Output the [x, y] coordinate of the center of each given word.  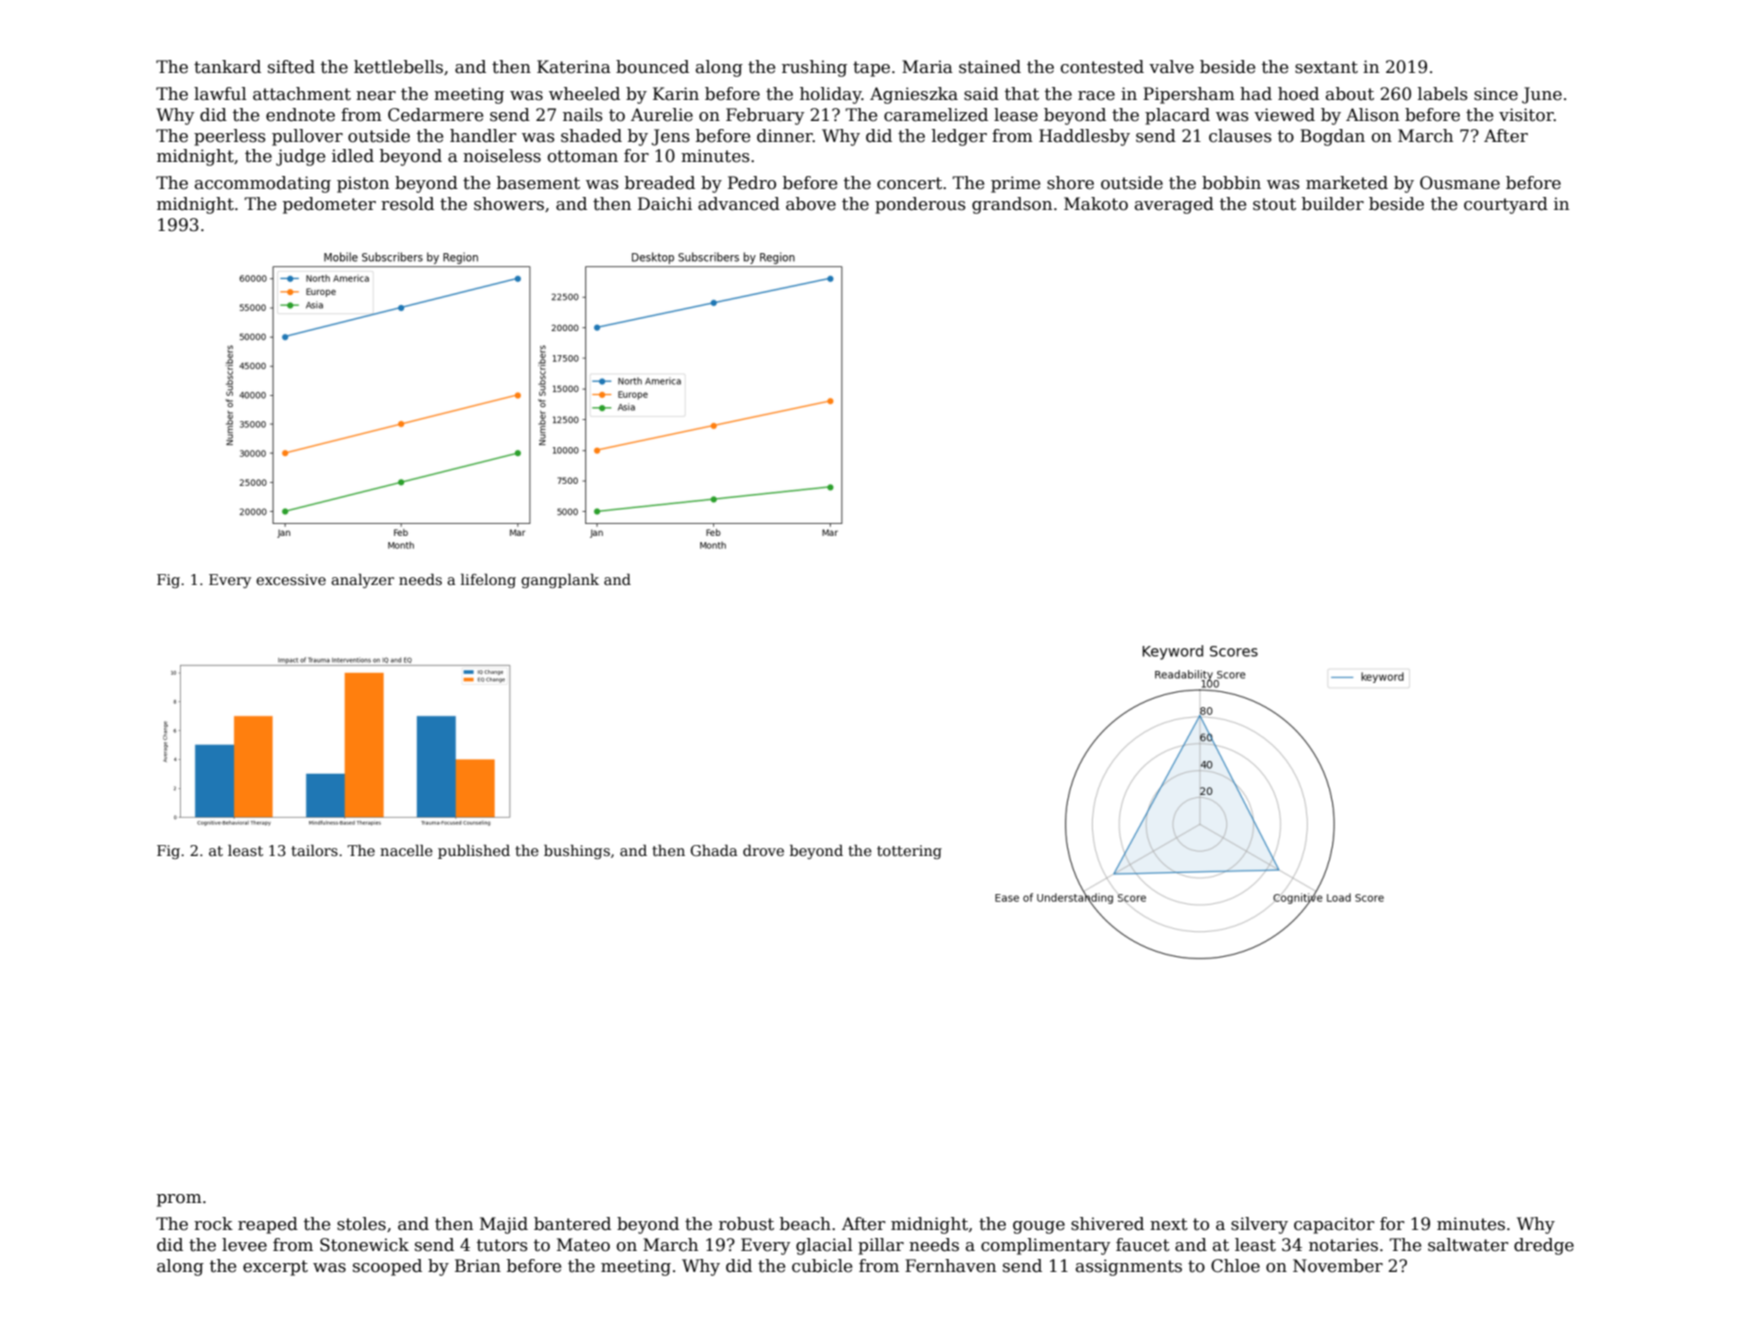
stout [1274, 204]
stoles [361, 1224]
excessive [291, 579]
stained [990, 67]
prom [179, 1200]
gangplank [560, 581]
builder [1333, 204]
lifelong [488, 581]
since [1496, 94]
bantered [572, 1224]
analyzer [362, 581]
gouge [1039, 1227]
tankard [227, 67]
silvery [1259, 1225]
